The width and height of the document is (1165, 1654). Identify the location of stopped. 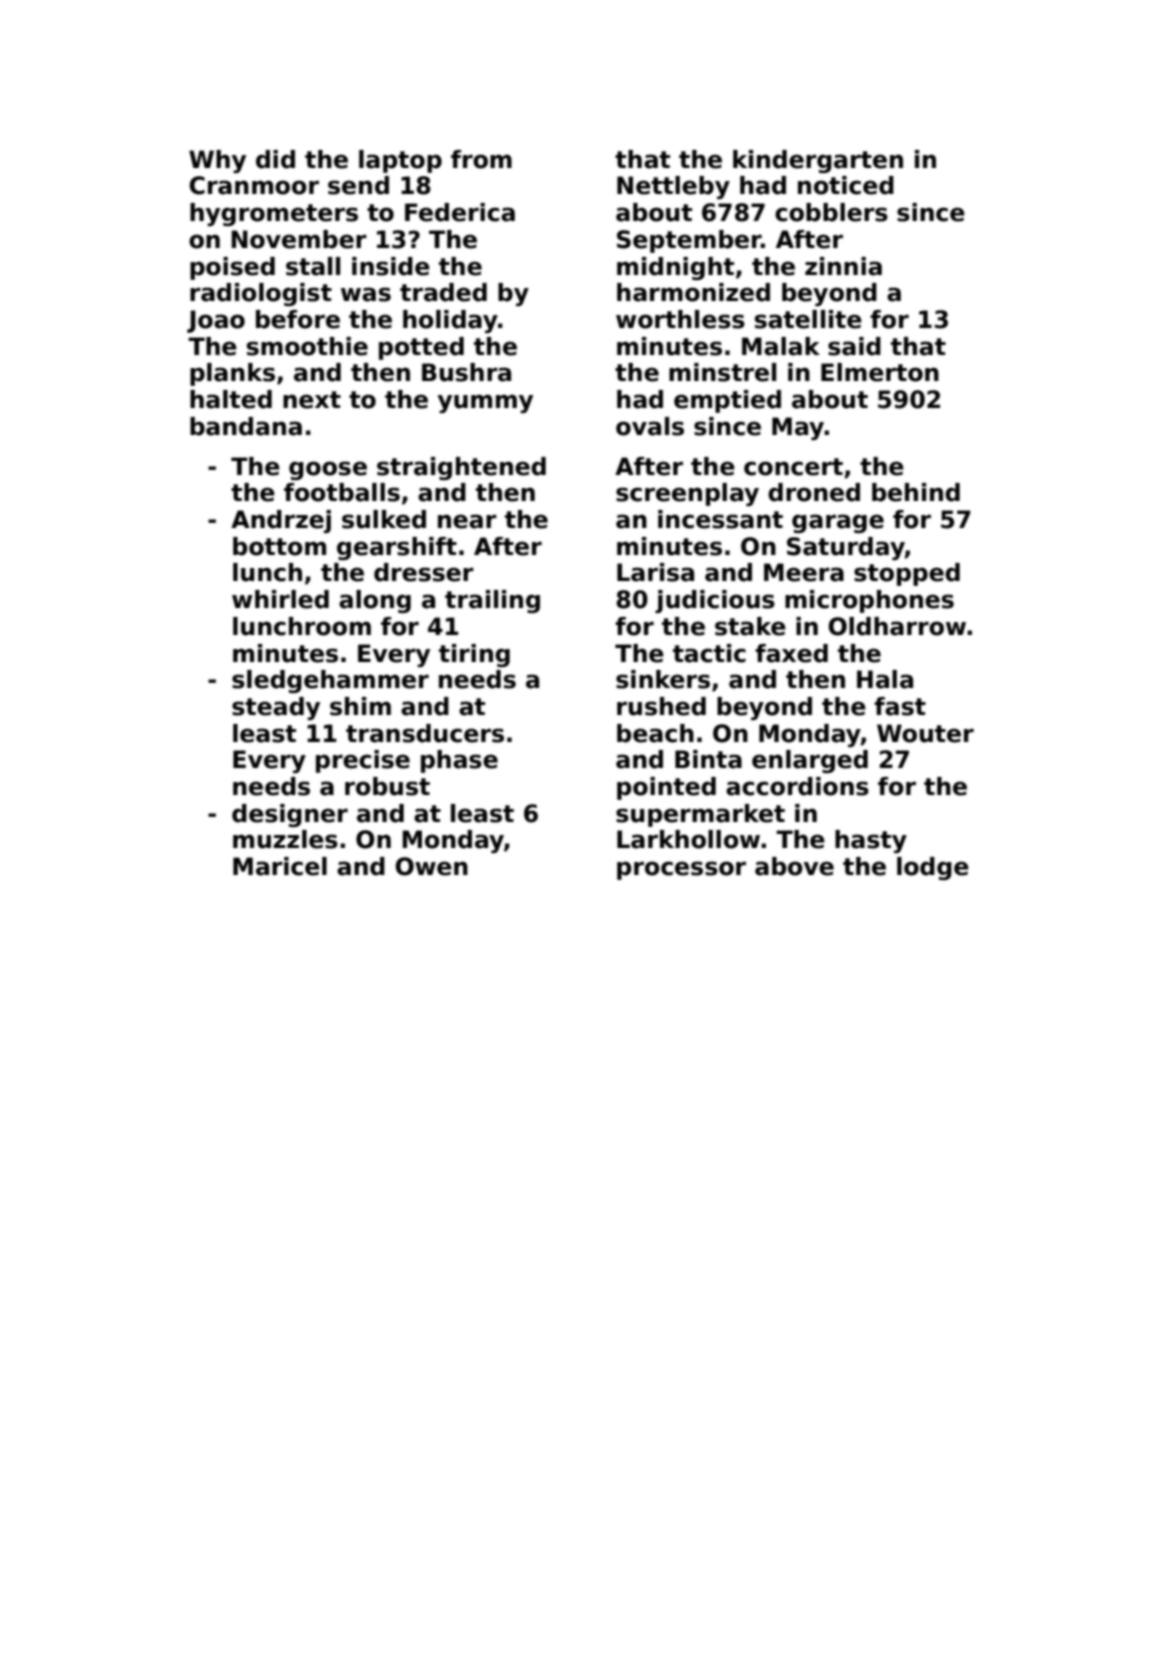
(907, 574).
